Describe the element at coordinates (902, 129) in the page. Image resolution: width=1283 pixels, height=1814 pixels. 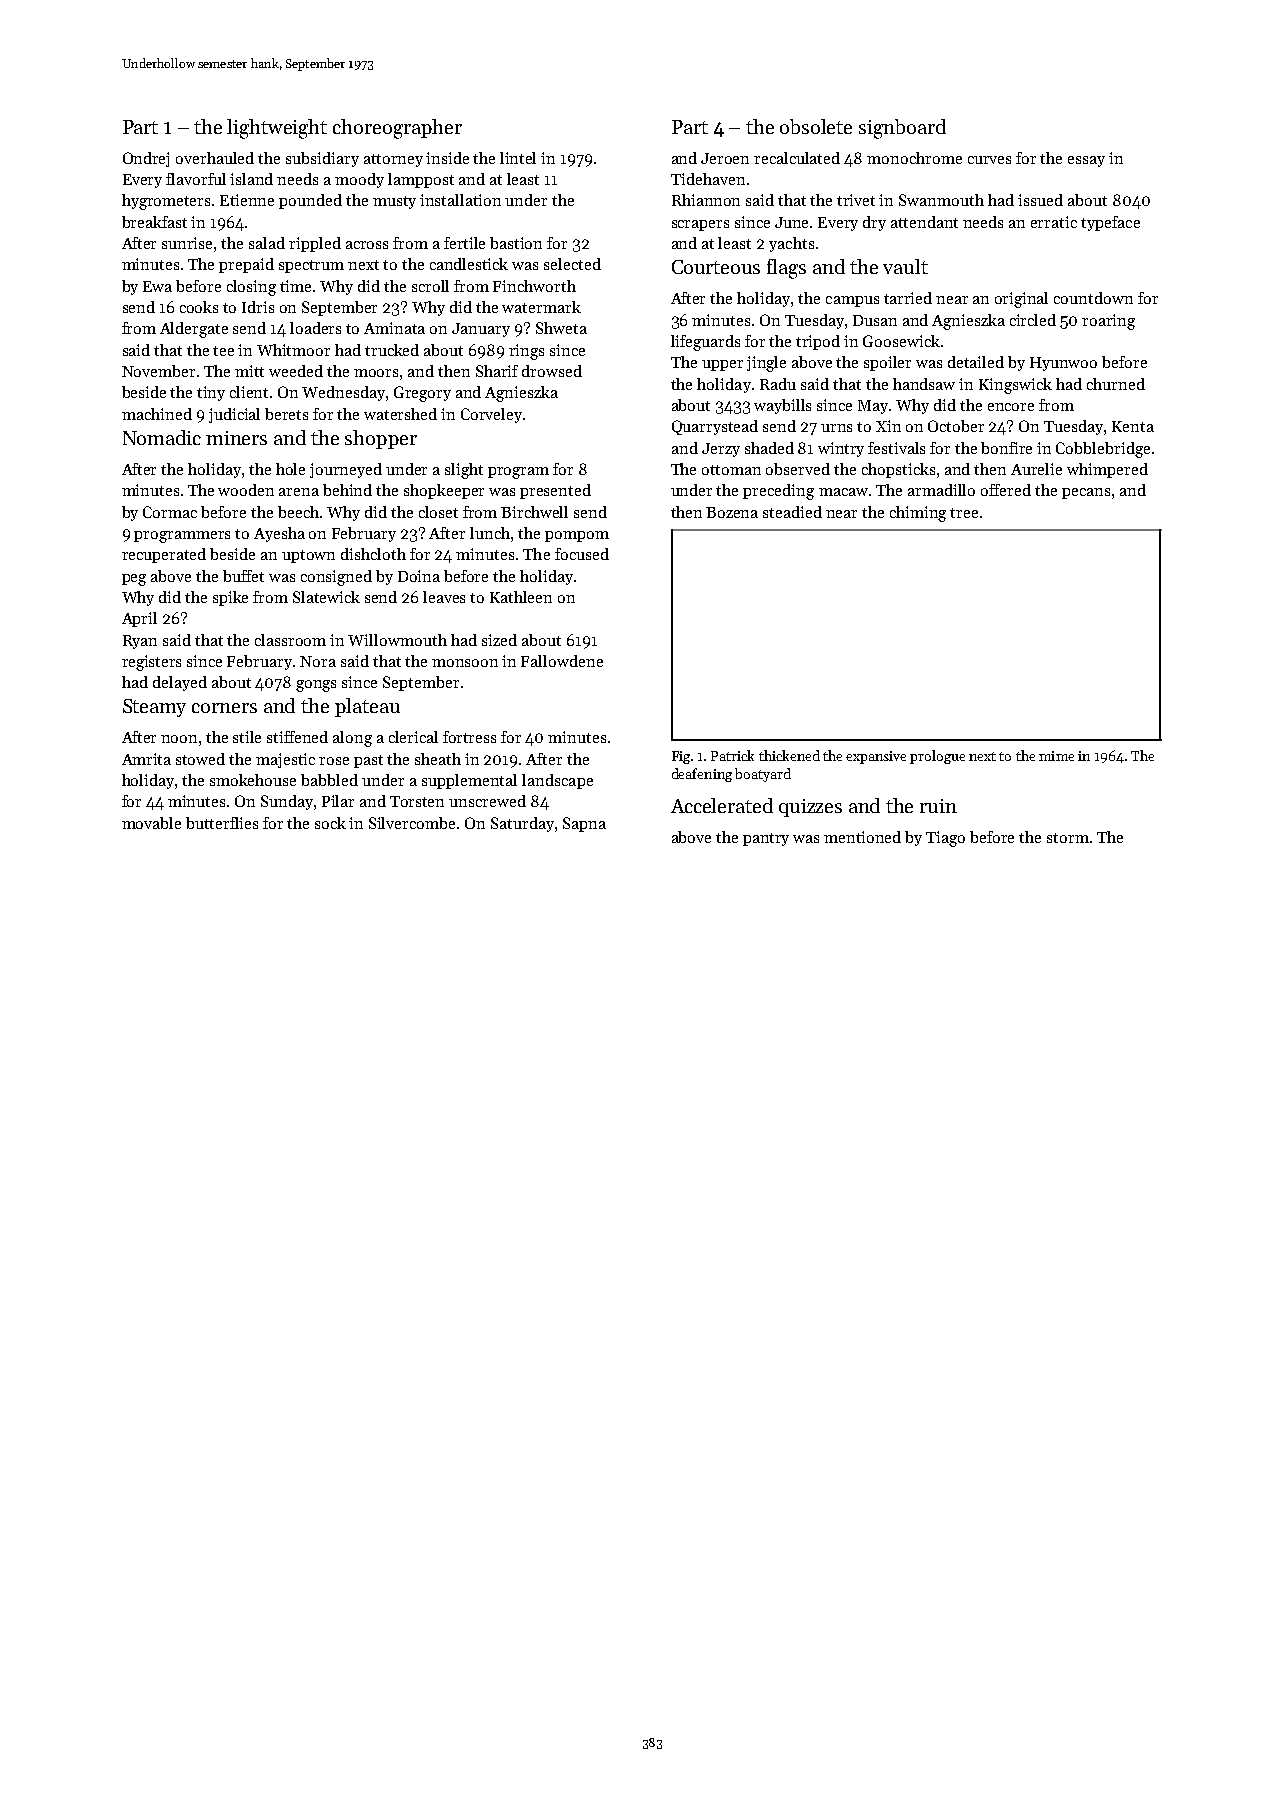
I see `signboard` at that location.
